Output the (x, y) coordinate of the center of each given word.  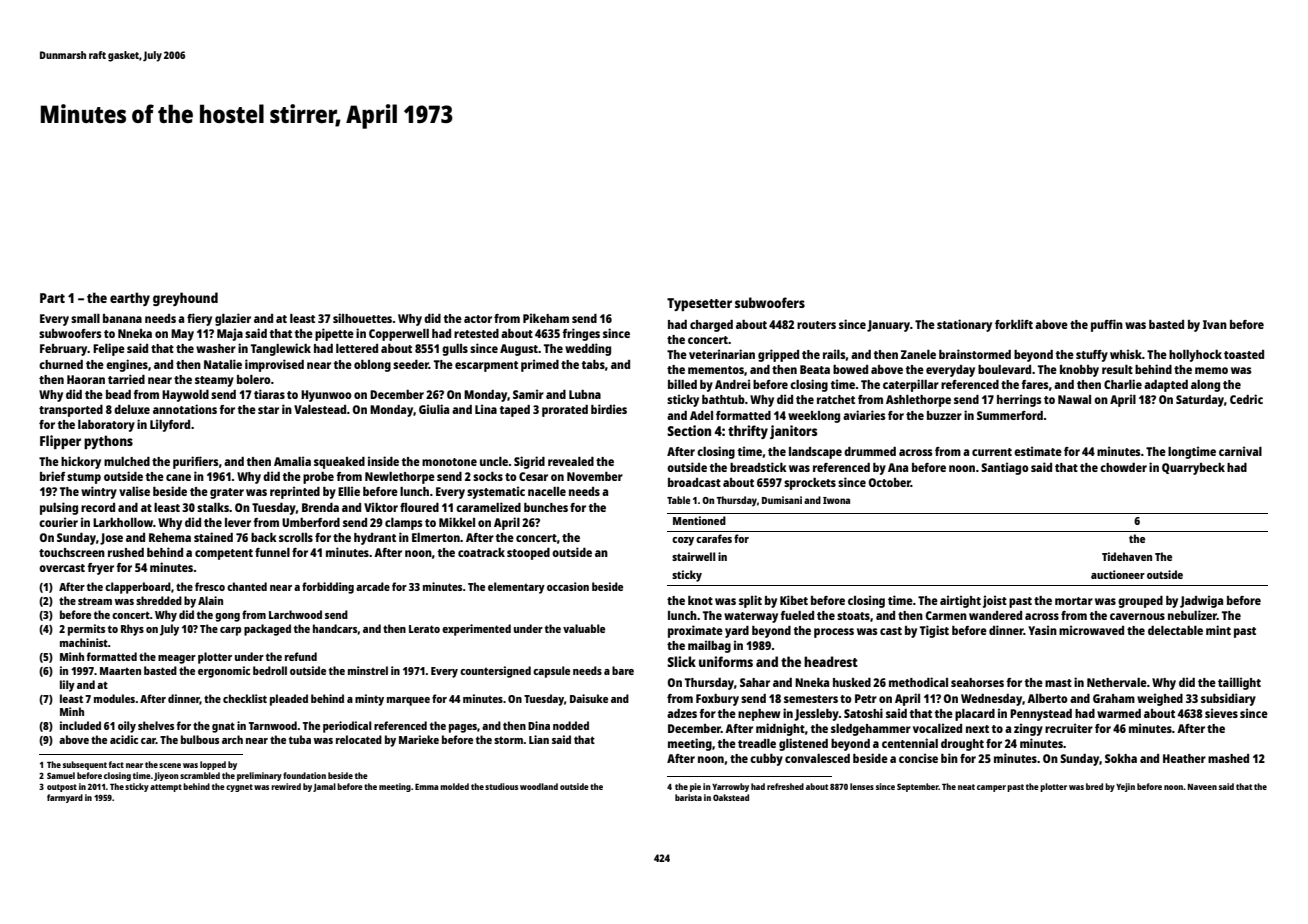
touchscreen (72, 552)
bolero (254, 379)
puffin (1107, 325)
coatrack (481, 552)
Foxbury (717, 700)
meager (177, 659)
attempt (166, 788)
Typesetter (699, 304)
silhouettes (362, 318)
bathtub (723, 399)
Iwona (836, 500)
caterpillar (911, 385)
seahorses (977, 682)
